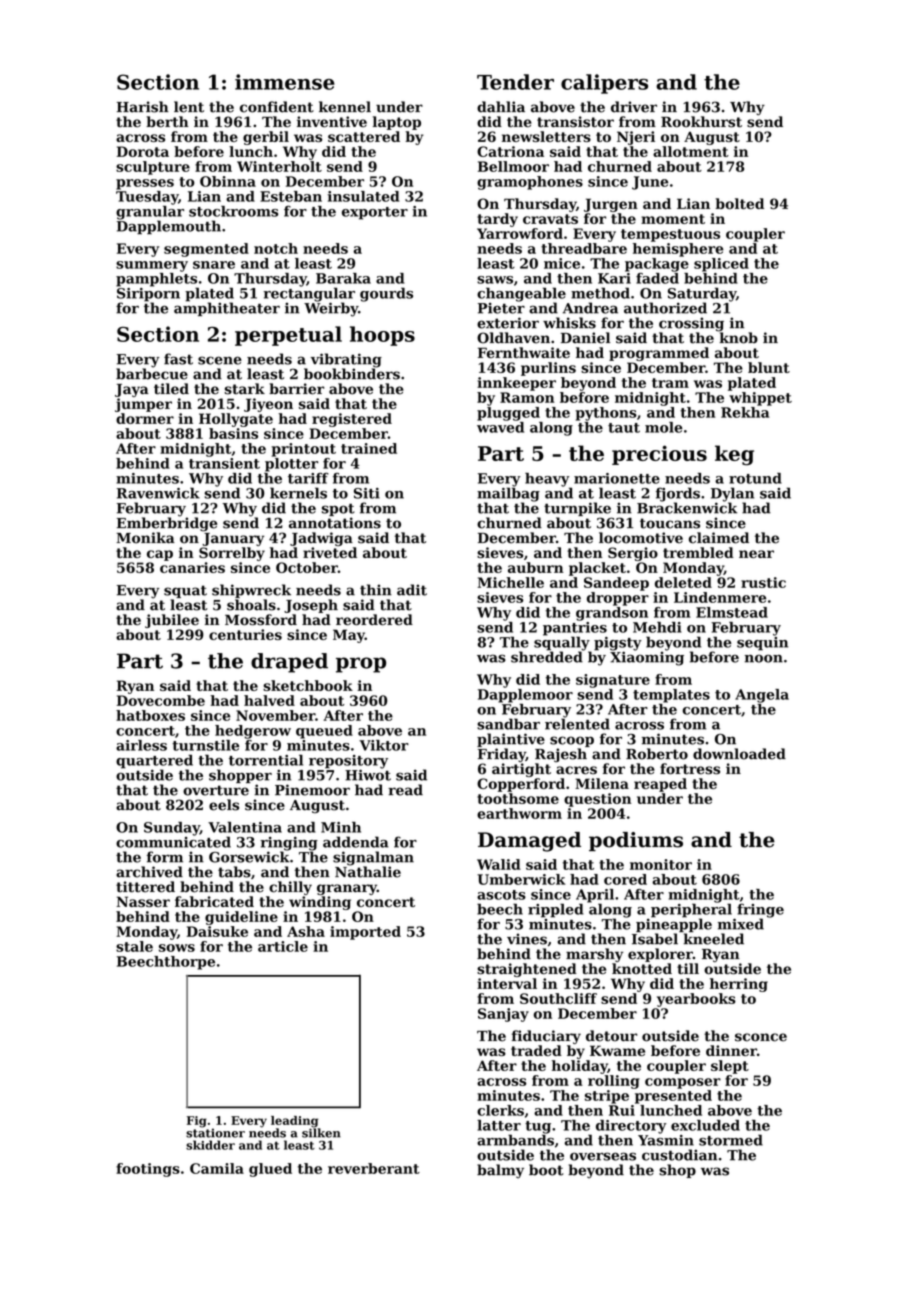 The width and height of the screenshot is (908, 1316). What do you see at coordinates (702, 294) in the screenshot?
I see `Saturday` at bounding box center [702, 294].
